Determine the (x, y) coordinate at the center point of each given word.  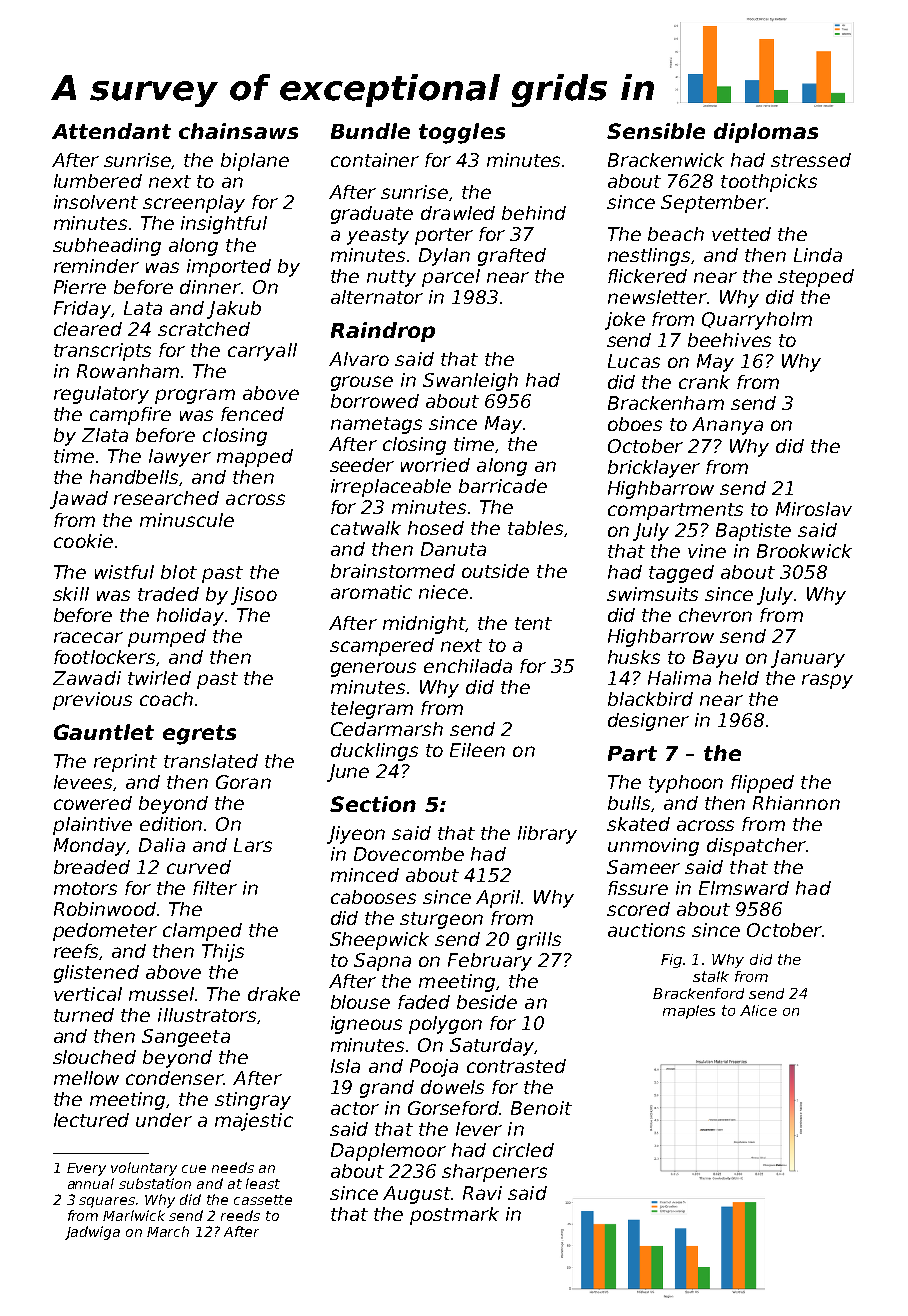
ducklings (374, 752)
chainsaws (238, 131)
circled (523, 1150)
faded (424, 1002)
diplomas (766, 133)
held (739, 678)
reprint (125, 763)
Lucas (634, 361)
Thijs (223, 953)
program (195, 396)
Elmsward (744, 888)
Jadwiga (92, 1233)
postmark (454, 1216)
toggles (462, 133)
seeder (362, 465)
